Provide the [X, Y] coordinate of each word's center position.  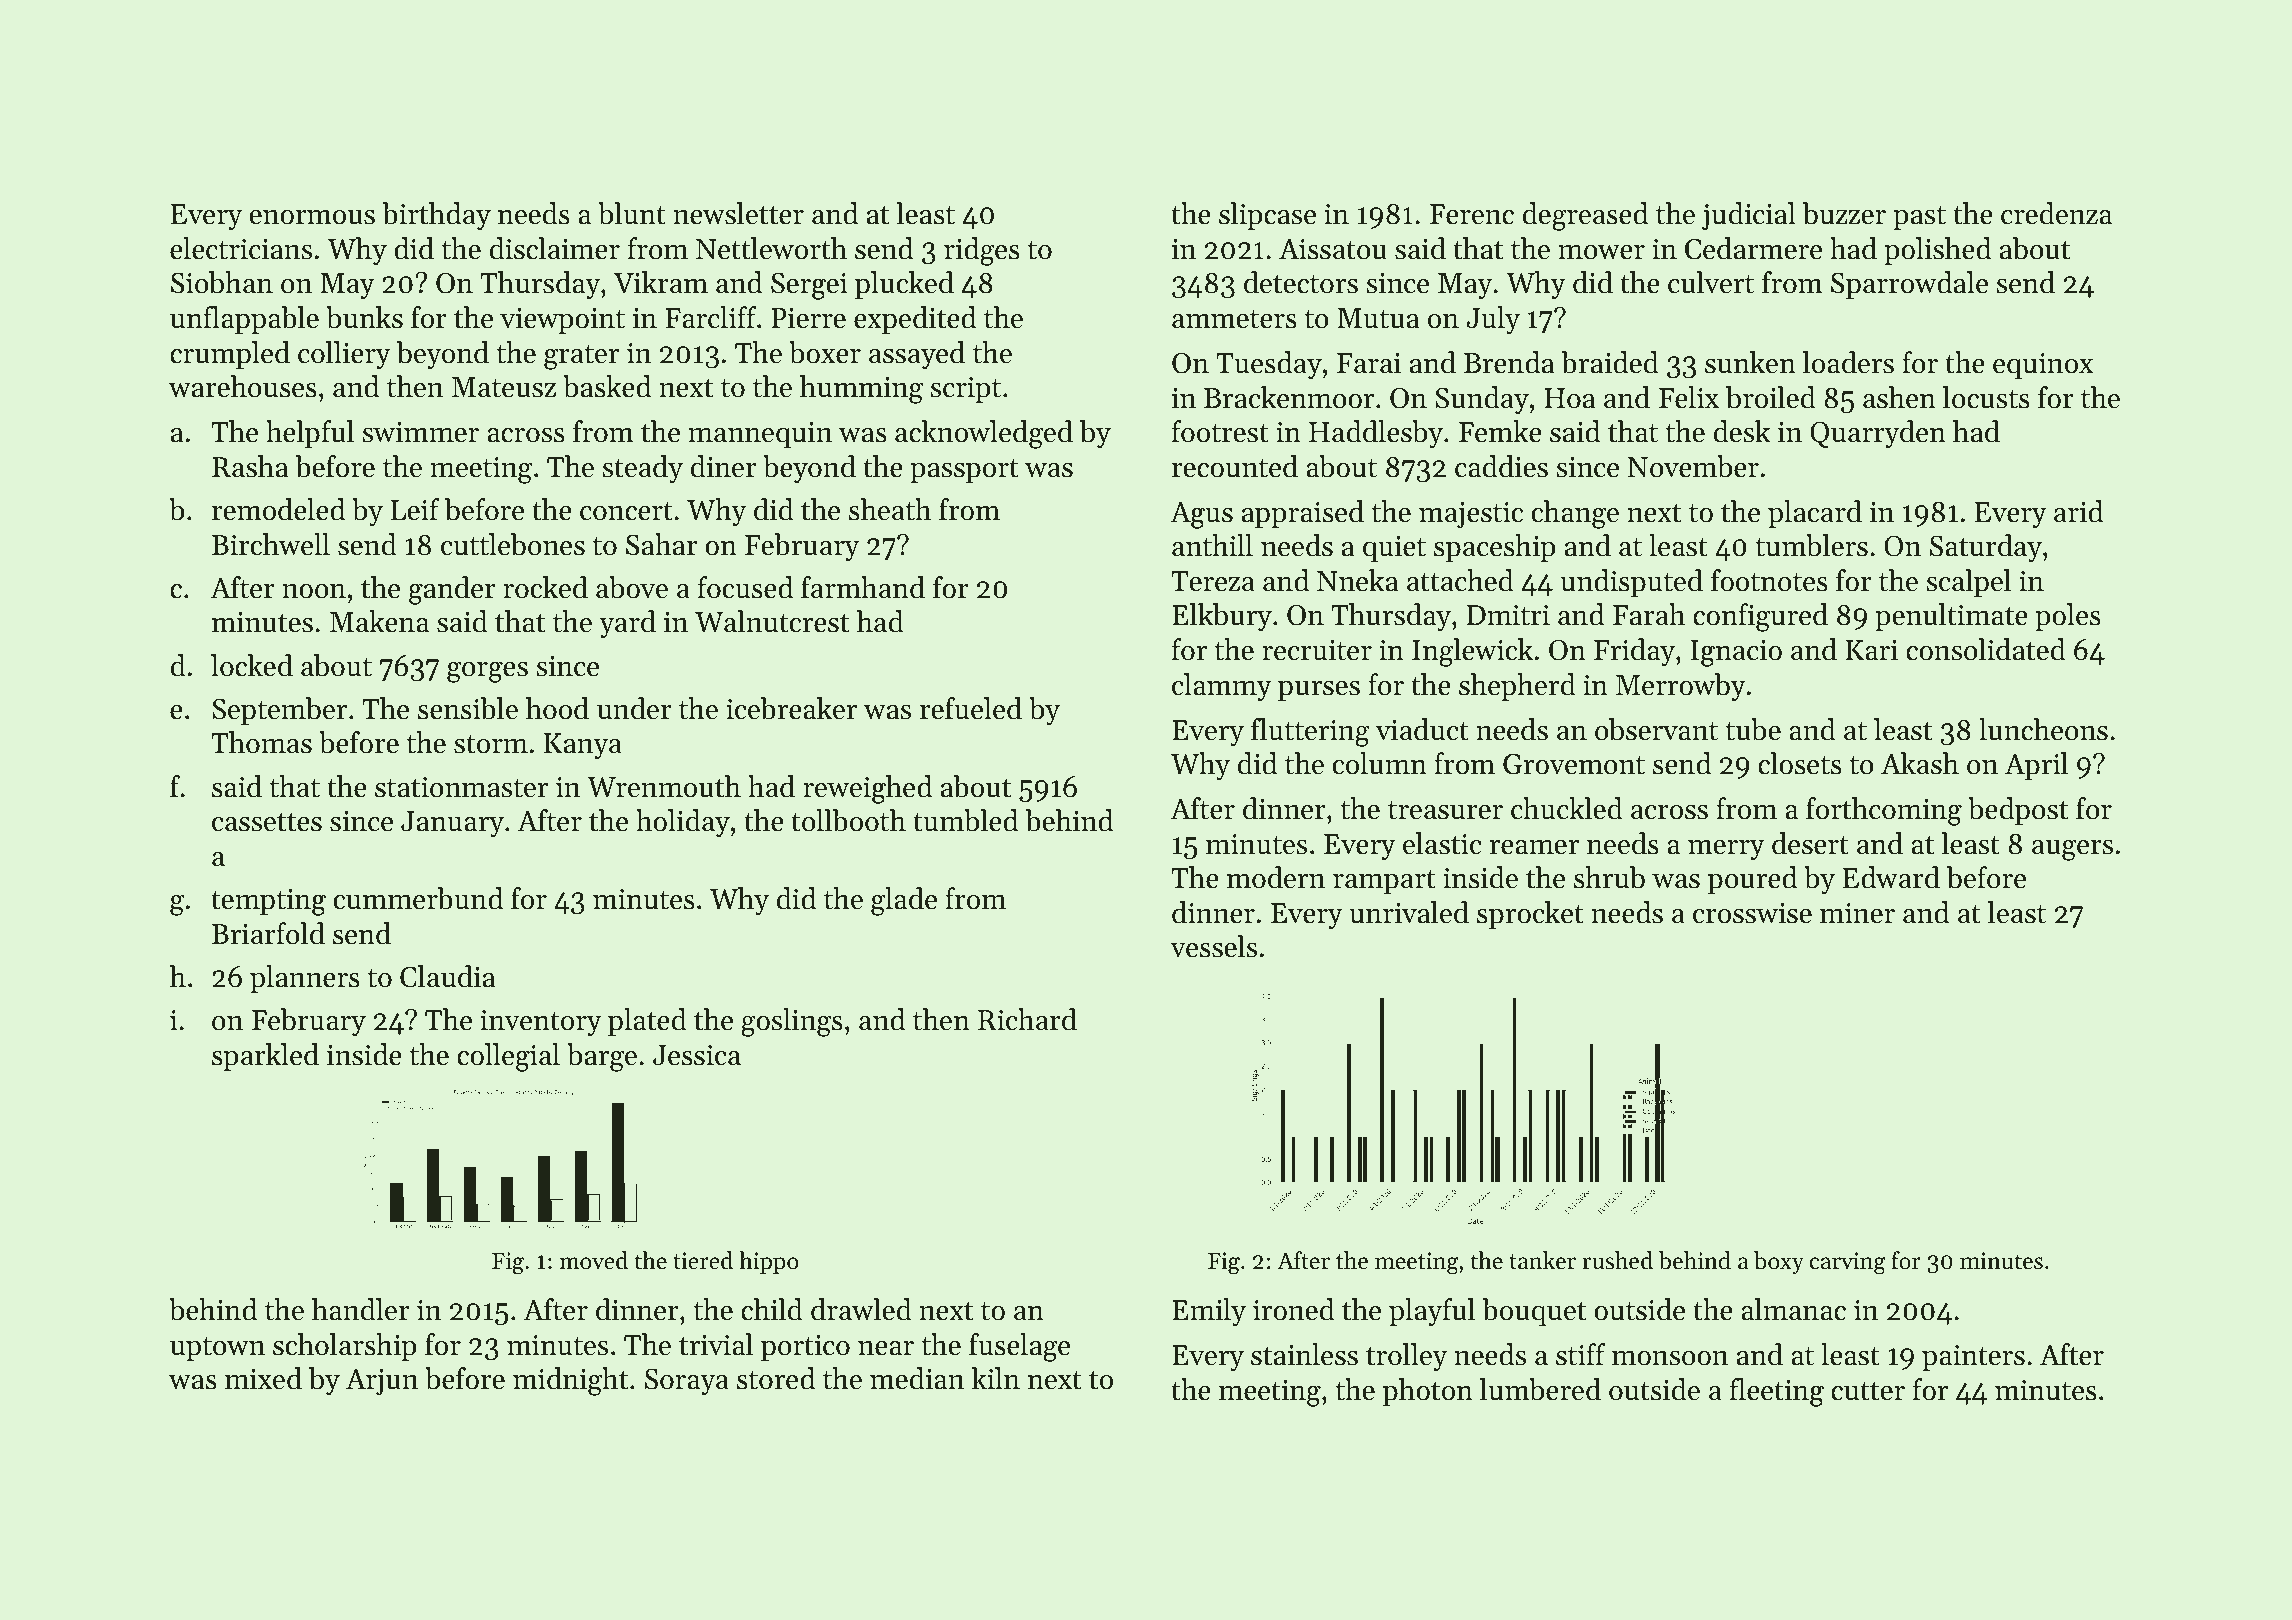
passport [964, 471]
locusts [1986, 397]
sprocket [1530, 915]
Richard [1027, 1019]
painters [1973, 1358]
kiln [996, 1378]
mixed [263, 1378]
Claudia [447, 976]
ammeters [1234, 319]
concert [626, 511]
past [1919, 218]
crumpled [230, 355]
